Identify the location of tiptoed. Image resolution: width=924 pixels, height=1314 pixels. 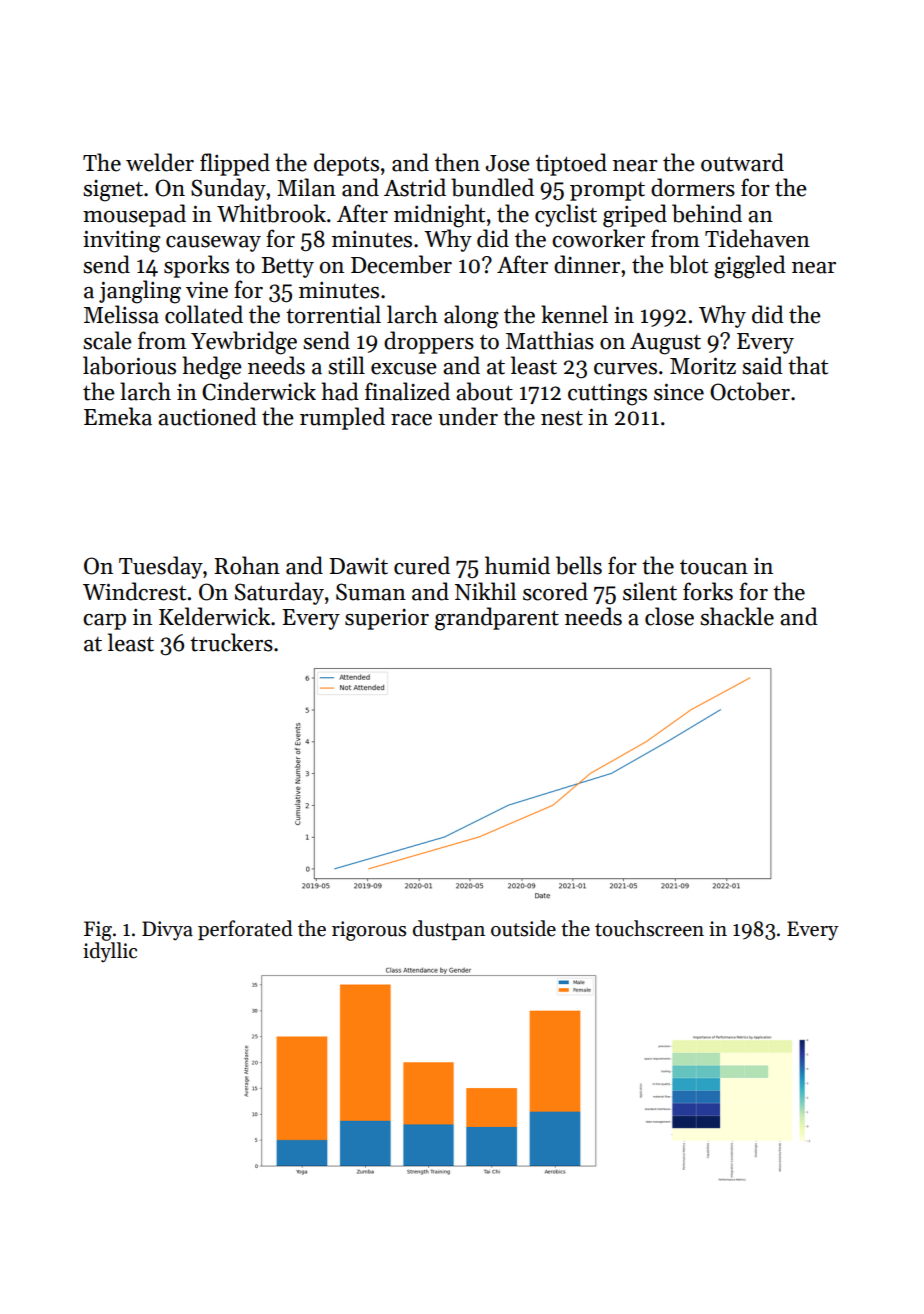
(571, 164).
